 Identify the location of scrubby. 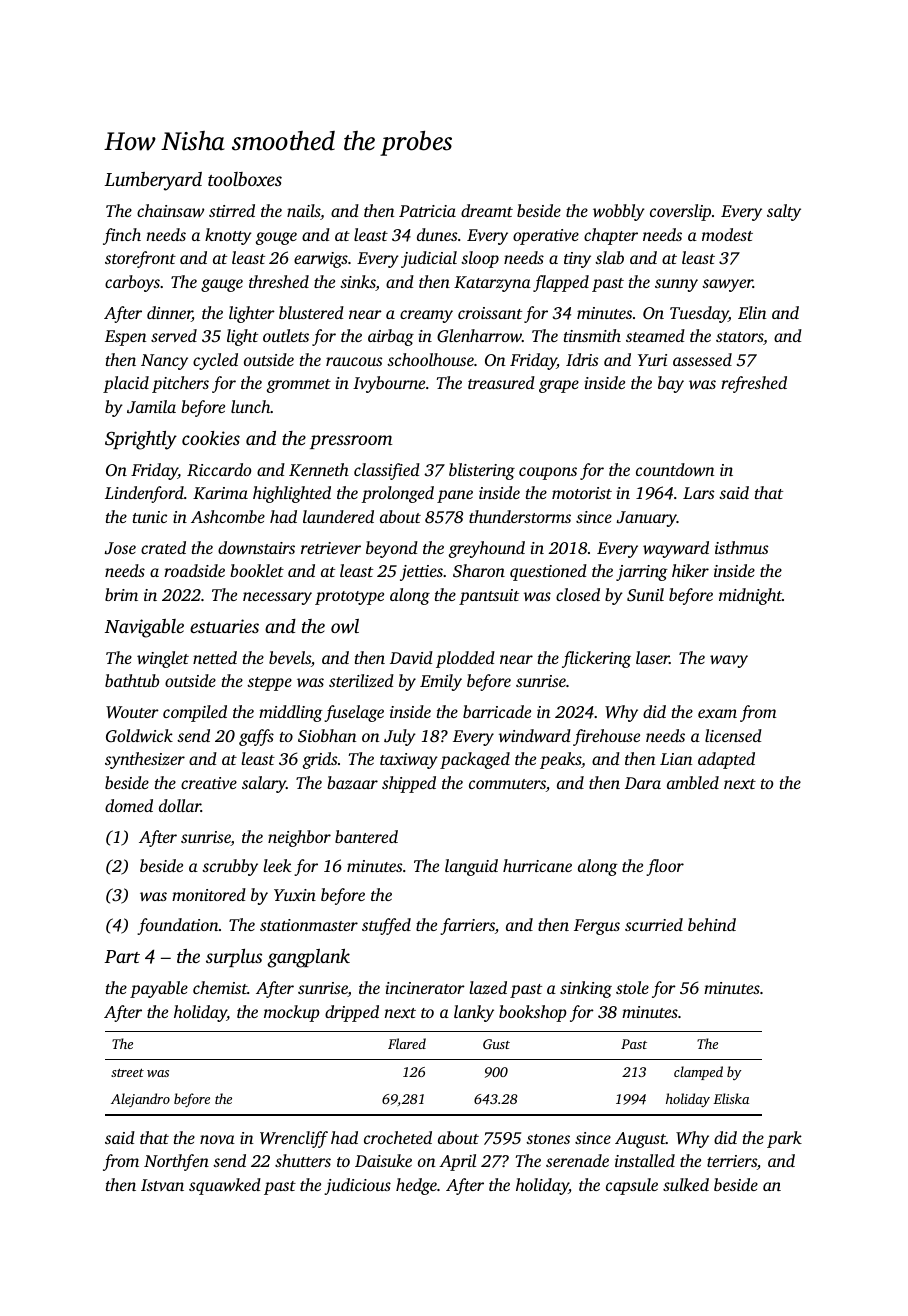
(230, 867).
